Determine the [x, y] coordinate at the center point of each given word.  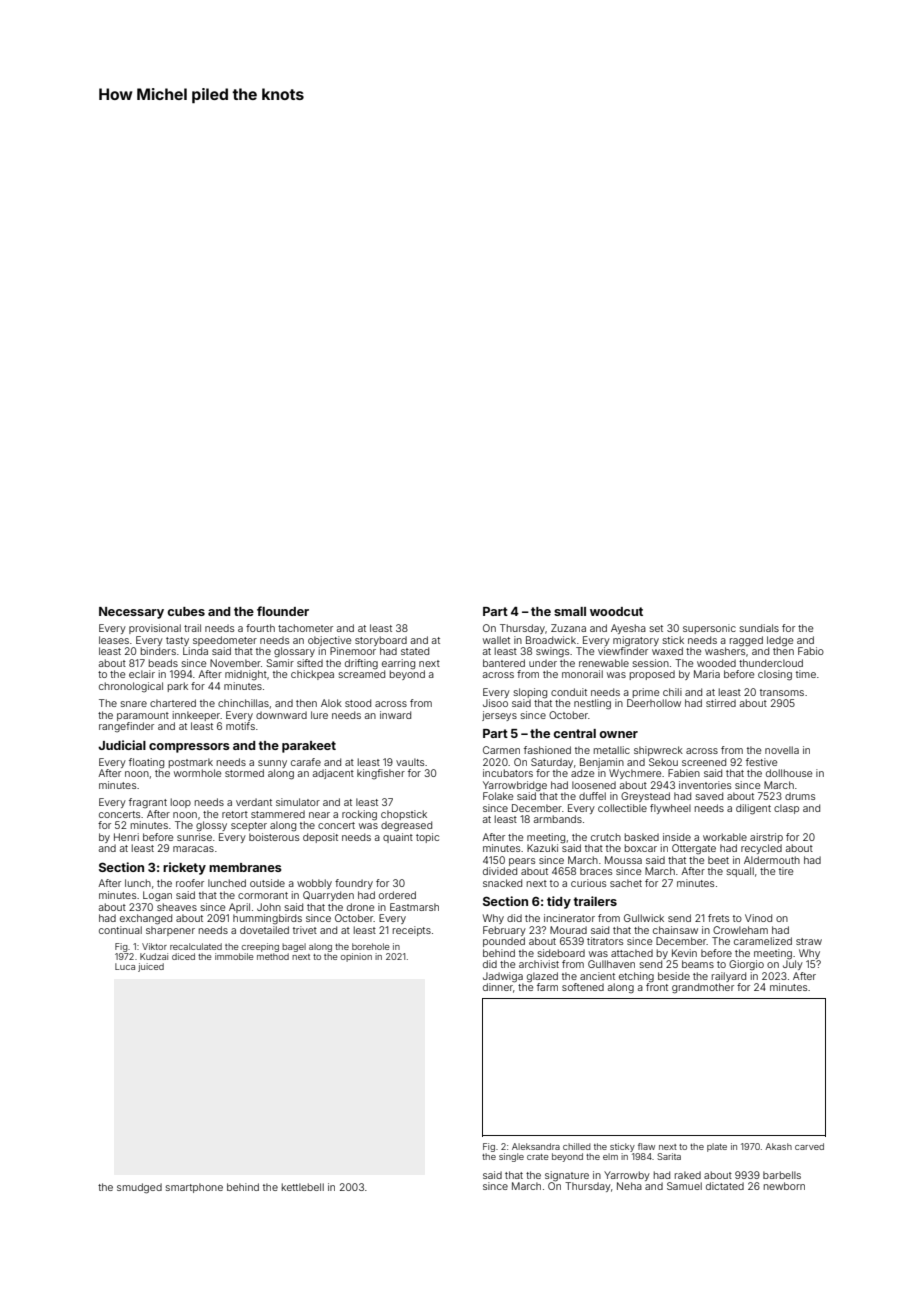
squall [740, 872]
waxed [667, 651]
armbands [558, 819]
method [273, 956]
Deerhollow [654, 703]
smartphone [194, 1188]
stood [358, 703]
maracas [193, 849]
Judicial [122, 745]
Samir [280, 663]
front [657, 987]
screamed [362, 674]
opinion [356, 957]
